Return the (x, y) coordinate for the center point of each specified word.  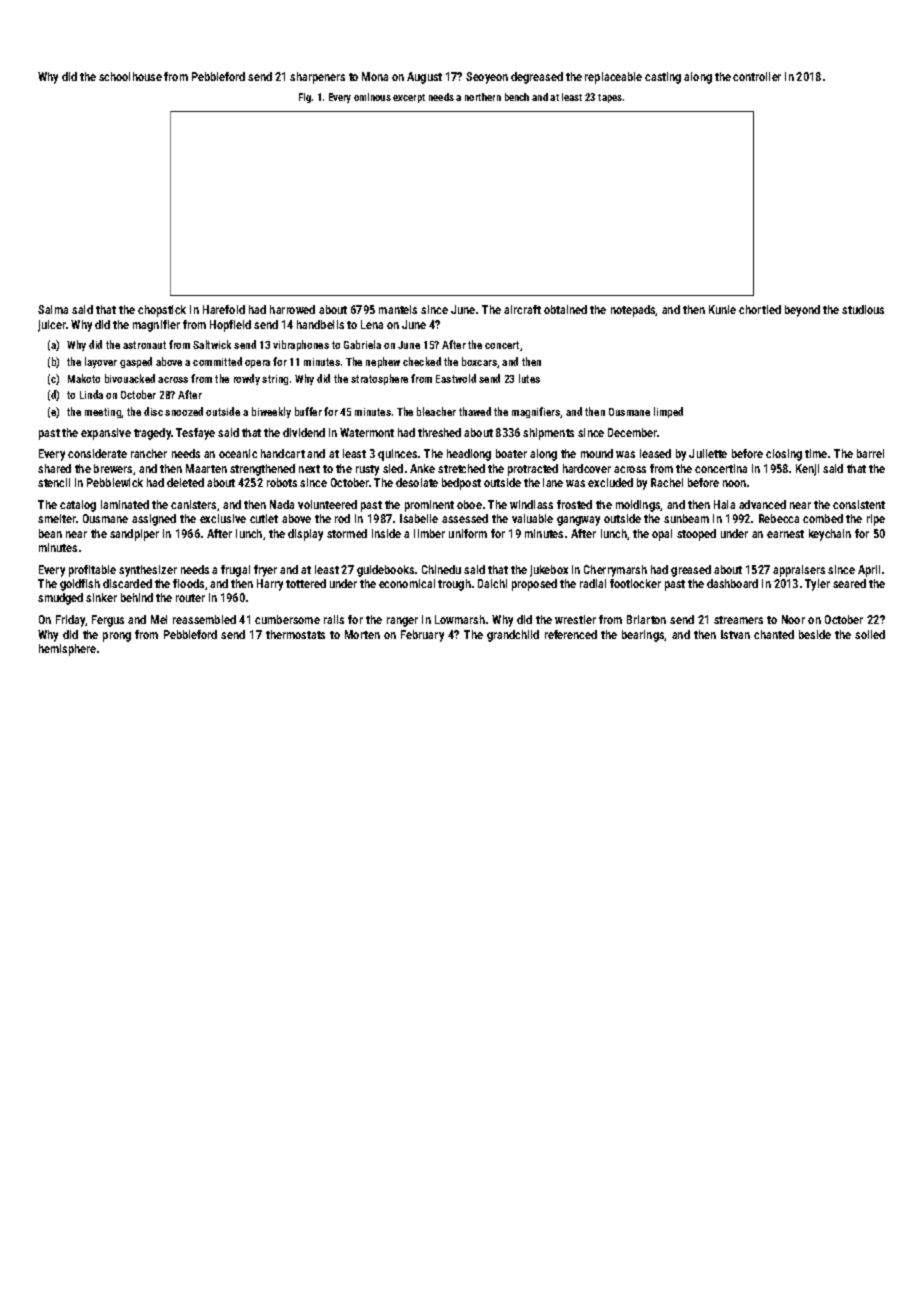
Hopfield (230, 326)
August (424, 78)
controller (757, 76)
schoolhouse (130, 76)
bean (50, 533)
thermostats (295, 634)
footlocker (635, 583)
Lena (372, 324)
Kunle (722, 309)
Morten (362, 634)
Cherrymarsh (615, 571)
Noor (793, 619)
